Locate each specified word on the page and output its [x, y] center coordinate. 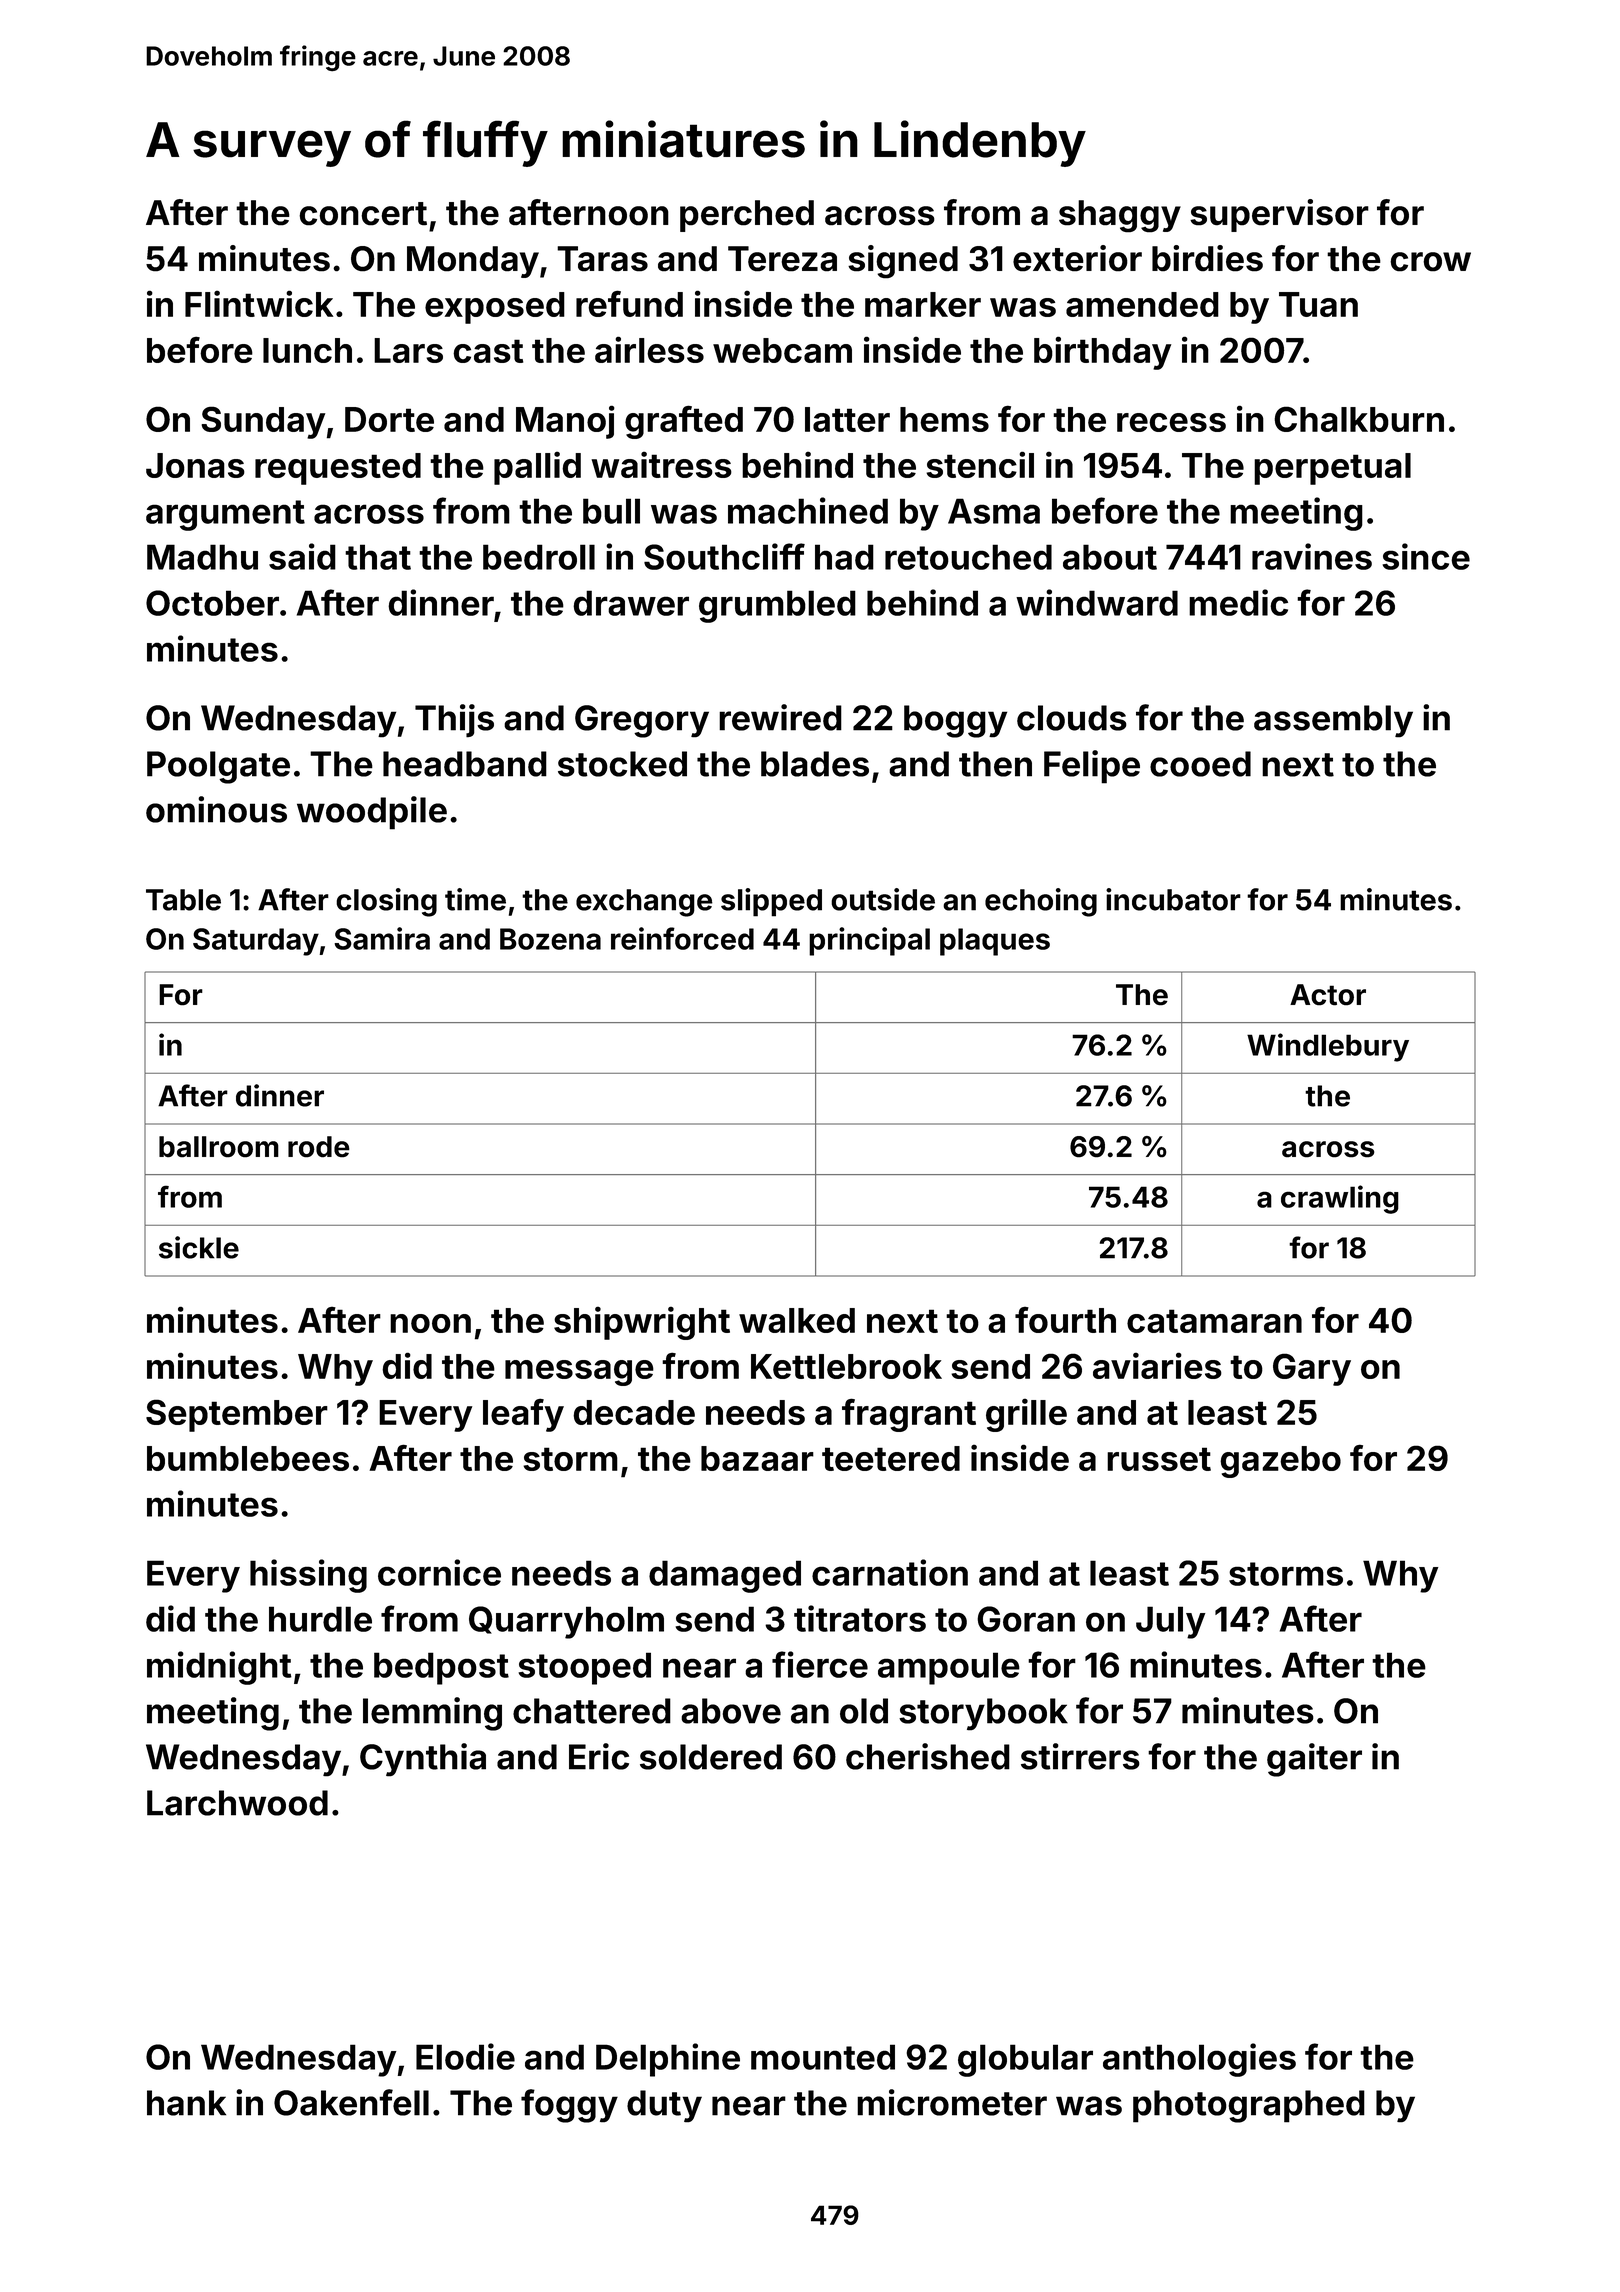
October [212, 603]
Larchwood [237, 1803]
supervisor [1279, 215]
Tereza [782, 259]
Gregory [642, 721]
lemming [432, 1714]
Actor [1328, 995]
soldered [711, 1757]
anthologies [1199, 2060]
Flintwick [259, 303]
